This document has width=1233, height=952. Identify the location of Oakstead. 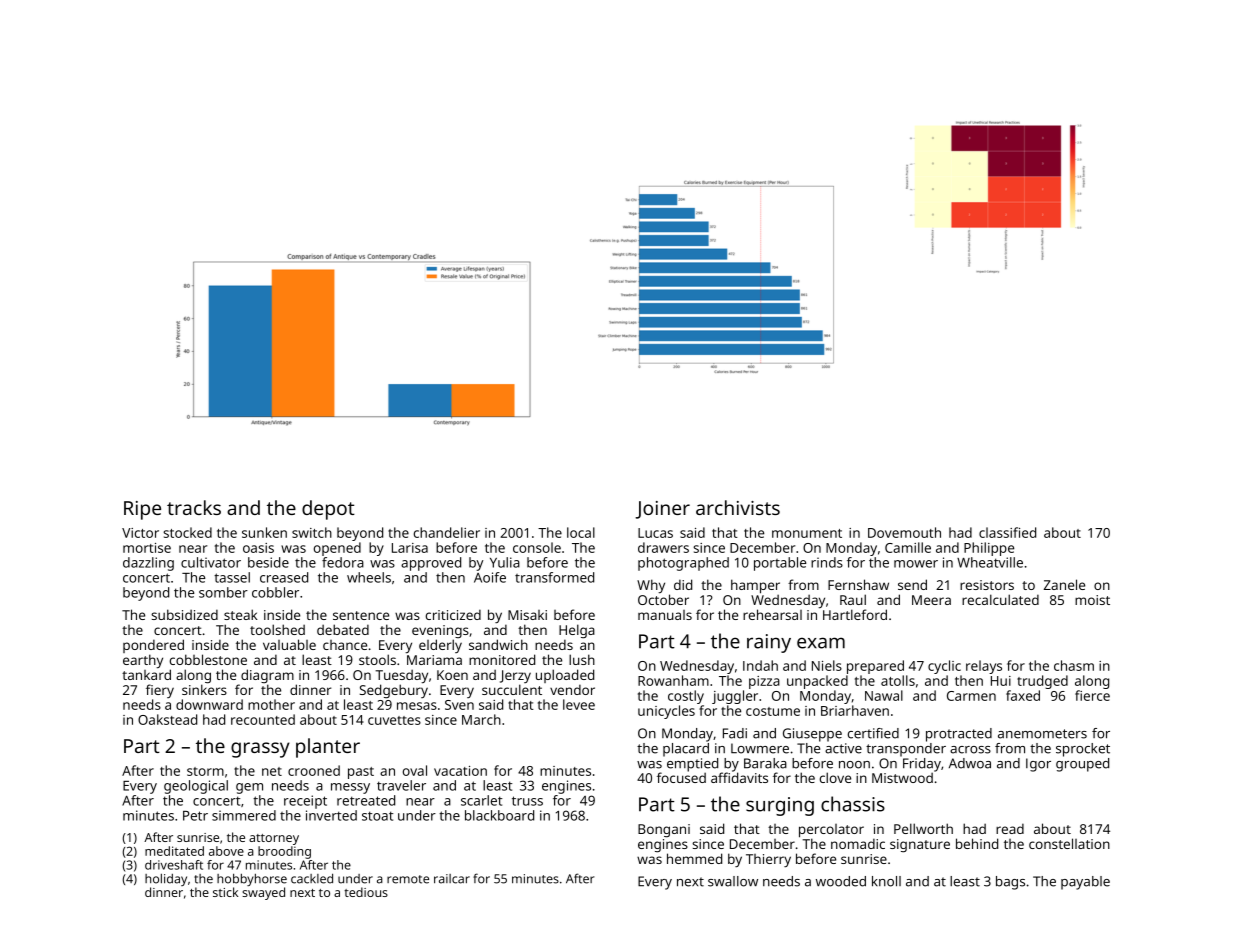
(167, 719).
